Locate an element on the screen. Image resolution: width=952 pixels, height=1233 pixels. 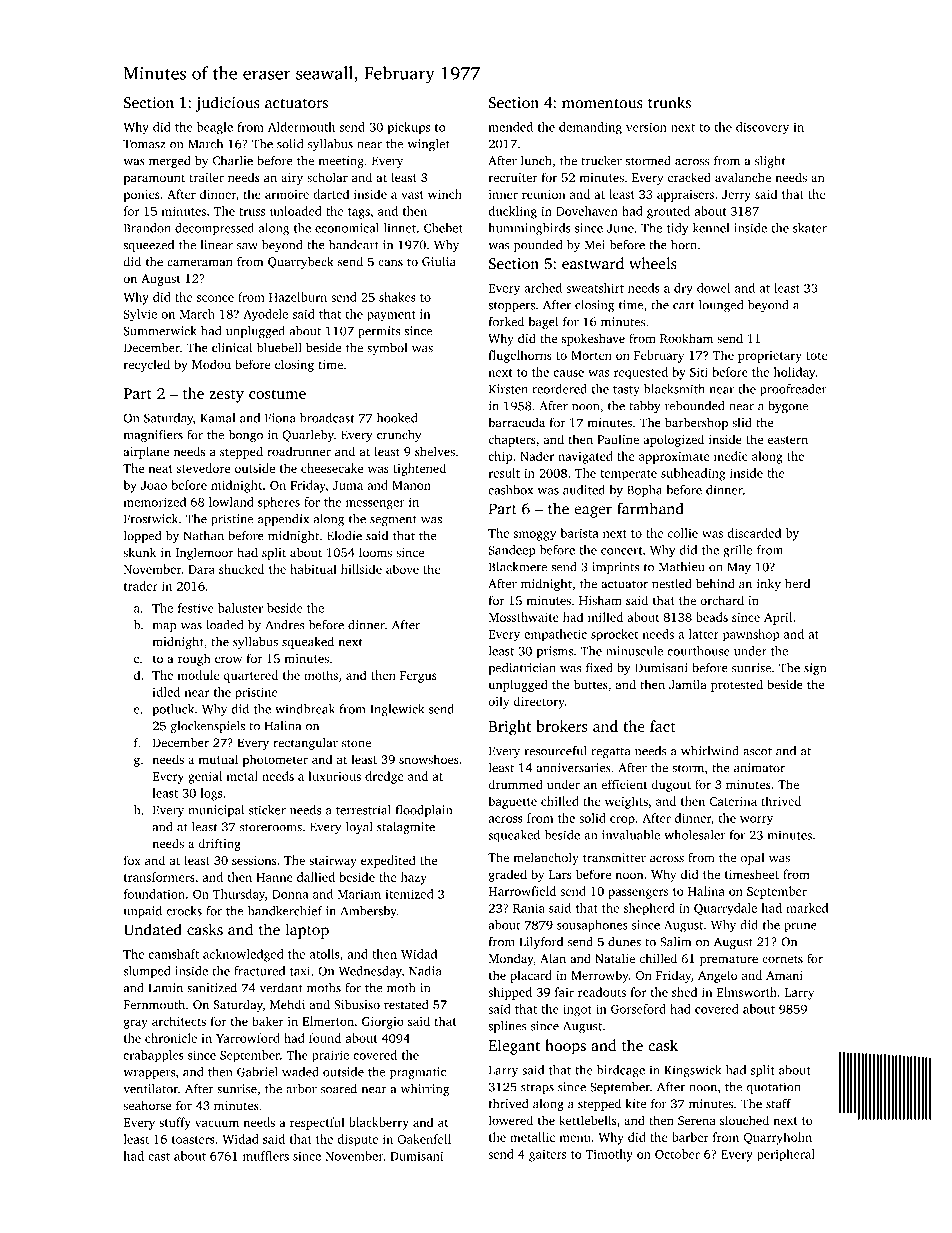
cornets is located at coordinates (782, 959).
